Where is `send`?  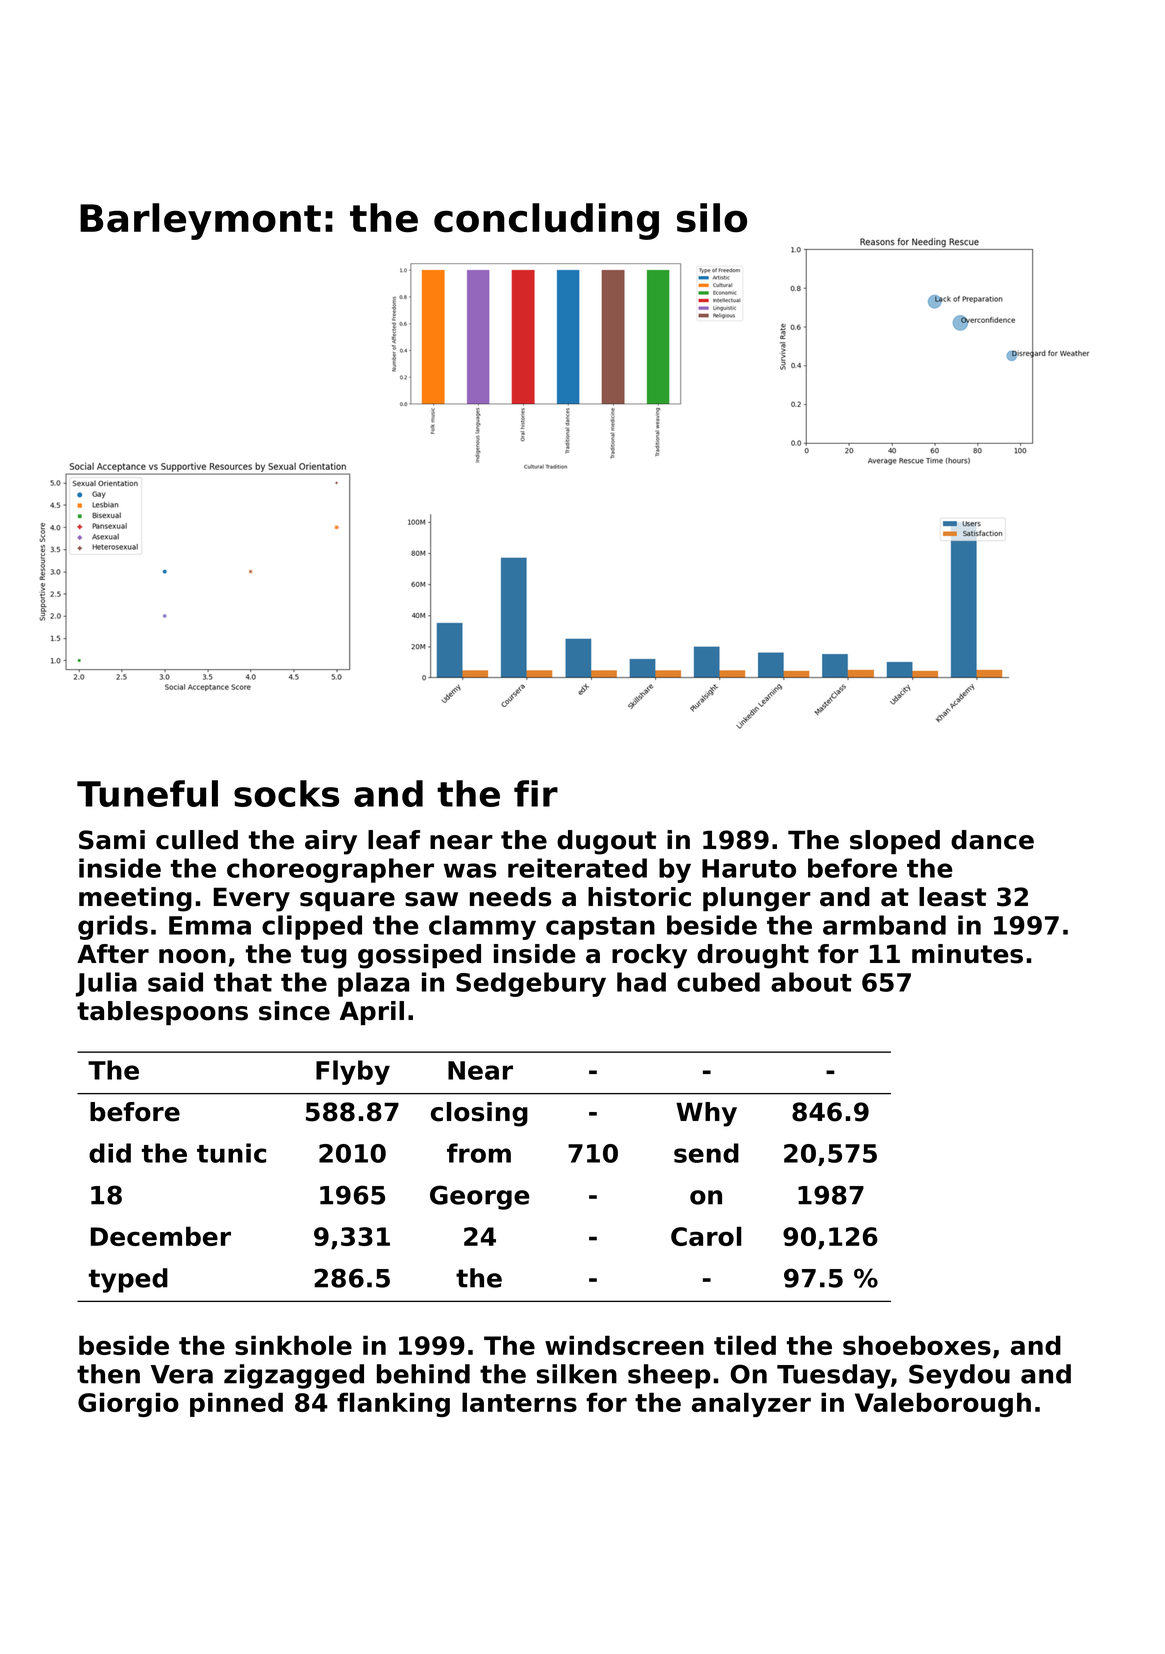
send is located at coordinates (706, 1153).
